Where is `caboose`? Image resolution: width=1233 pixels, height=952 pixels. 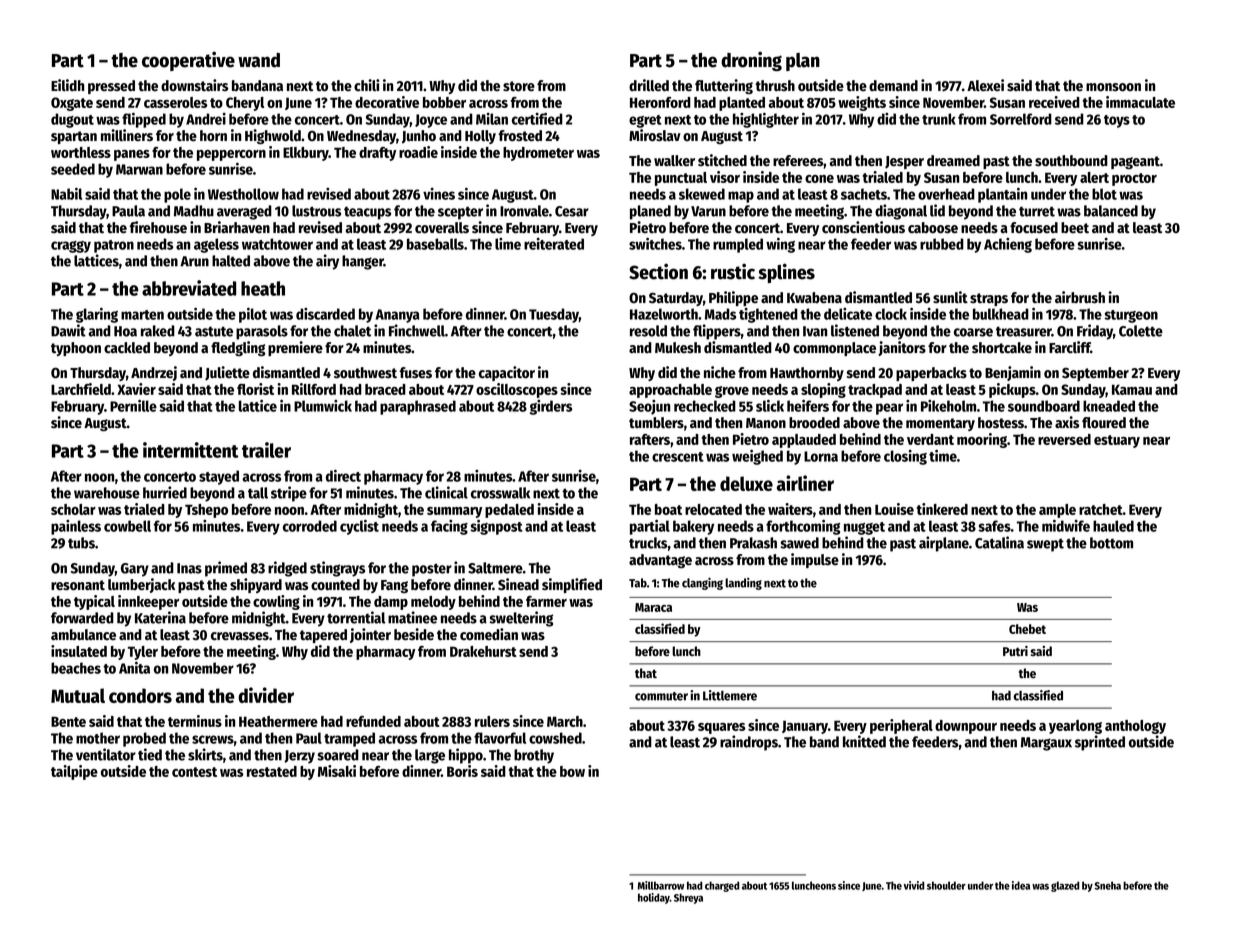 caboose is located at coordinates (933, 228).
